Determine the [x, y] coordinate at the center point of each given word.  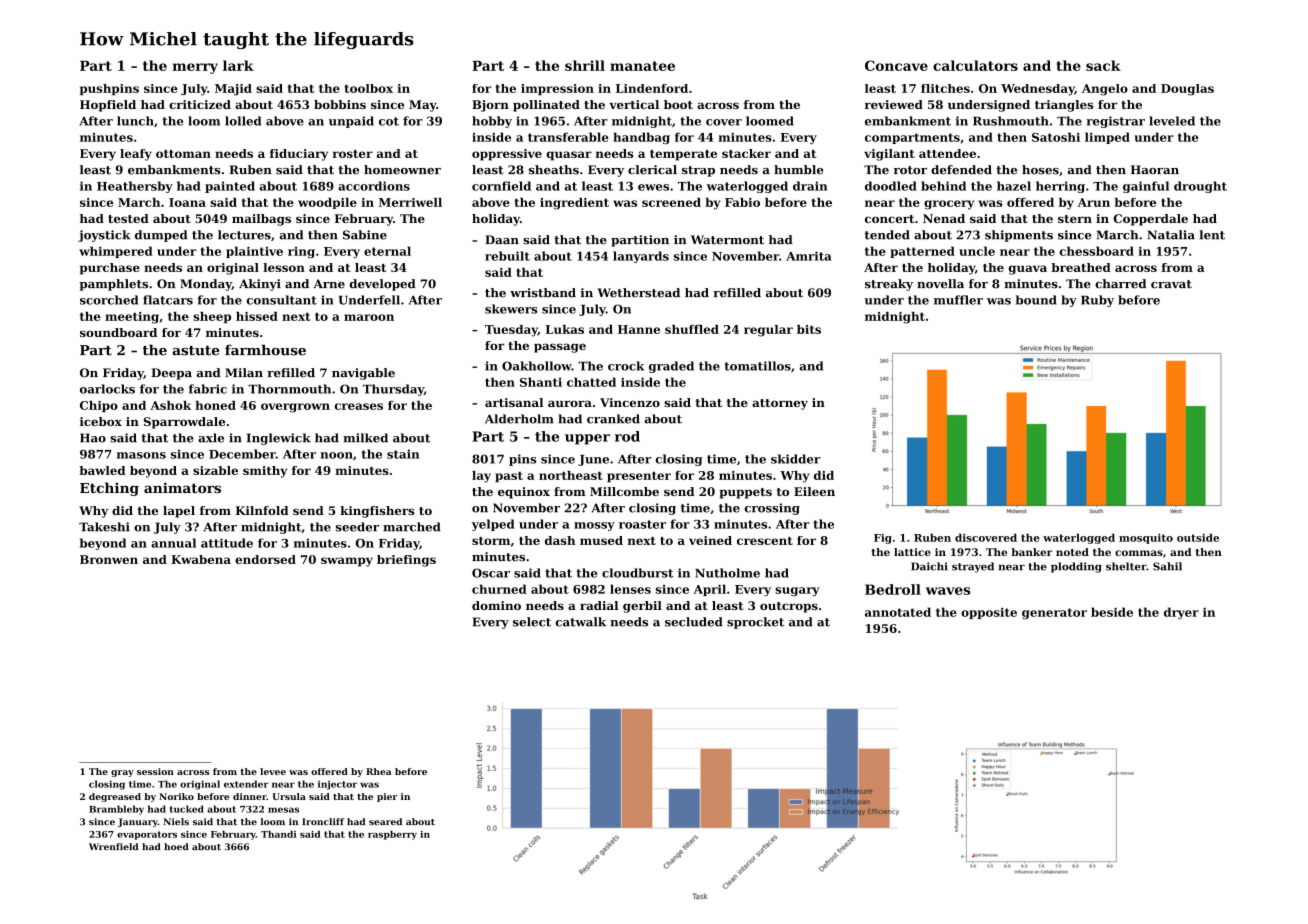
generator [1054, 613]
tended [887, 235]
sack [1103, 65]
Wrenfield [113, 846]
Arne [329, 284]
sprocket [755, 623]
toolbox [369, 88]
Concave [896, 65]
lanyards [641, 257]
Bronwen [109, 559]
